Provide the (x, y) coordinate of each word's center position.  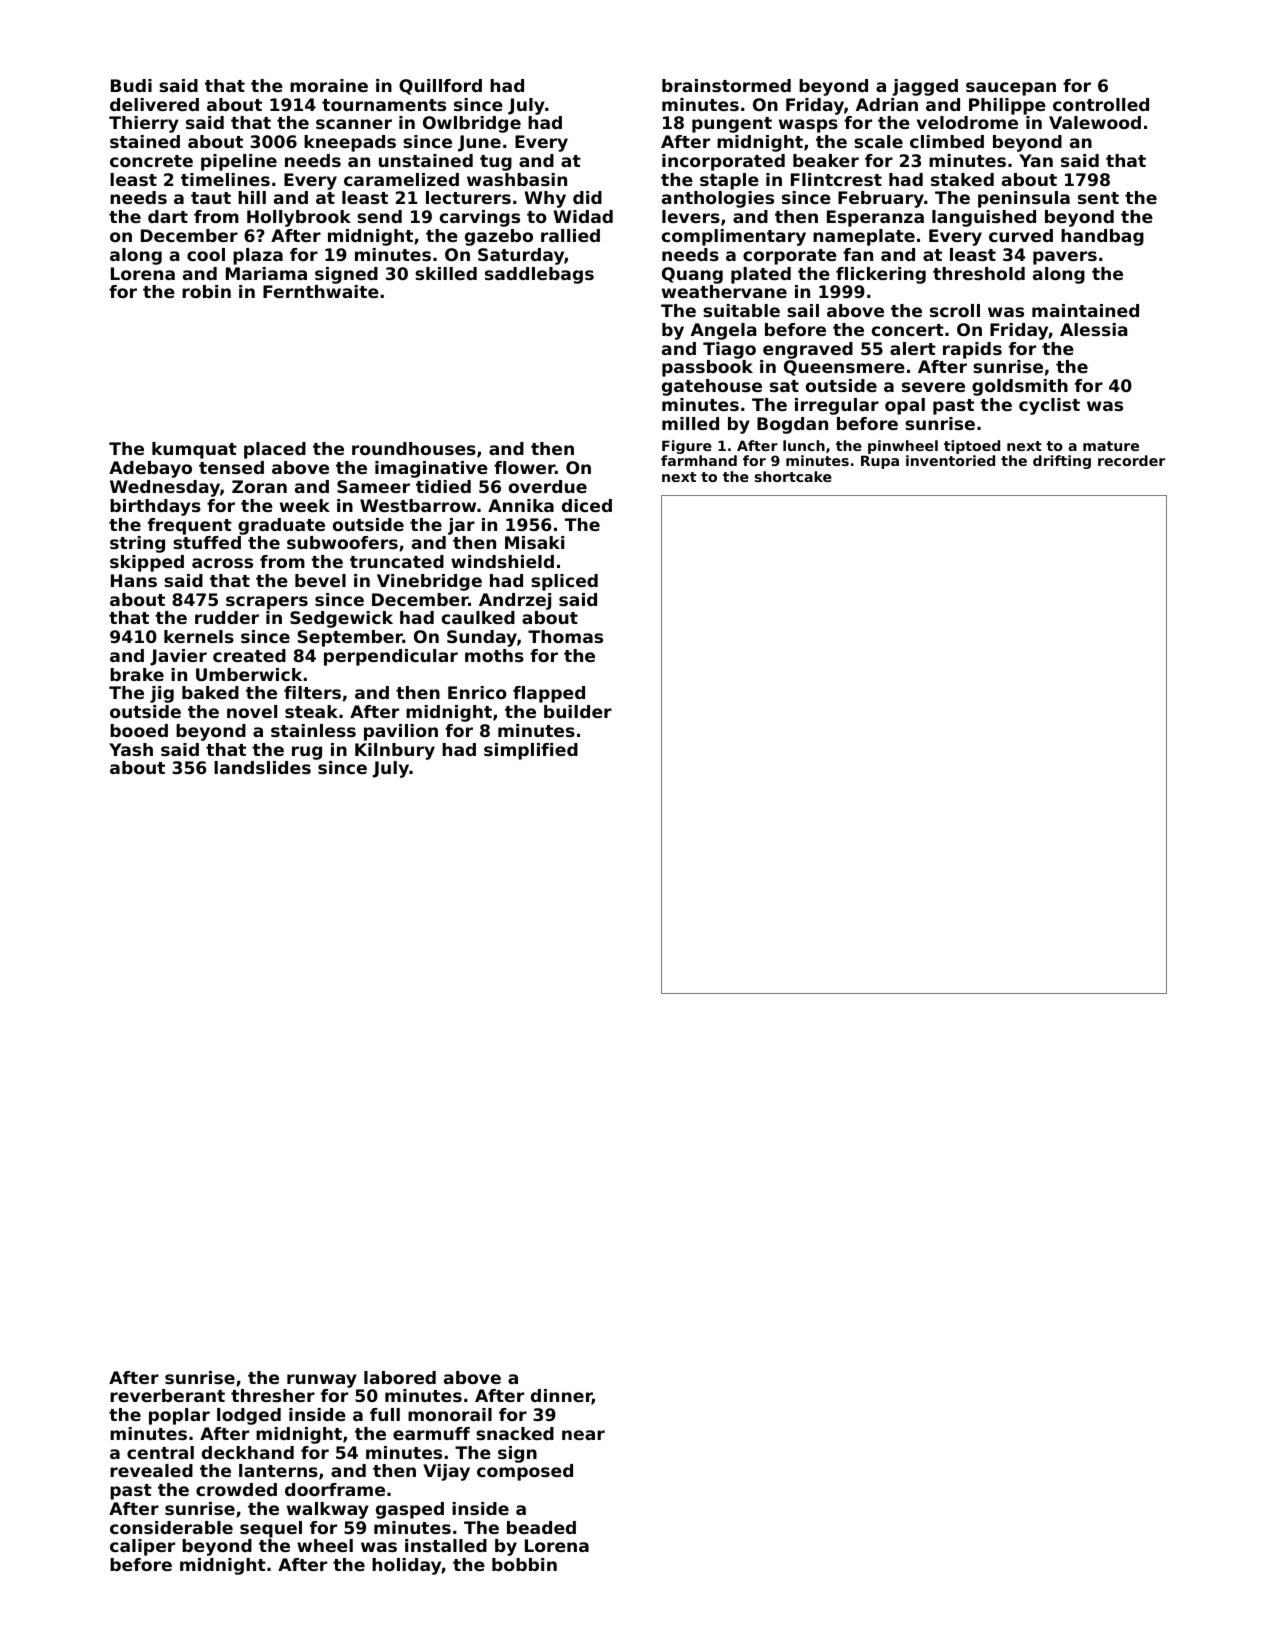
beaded (541, 1527)
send (379, 216)
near (583, 1435)
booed (139, 730)
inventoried (950, 460)
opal (905, 406)
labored (400, 1377)
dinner (561, 1397)
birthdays (155, 507)
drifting (1062, 462)
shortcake (793, 476)
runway (322, 1381)
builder (578, 711)
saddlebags (539, 275)
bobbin (524, 1564)
